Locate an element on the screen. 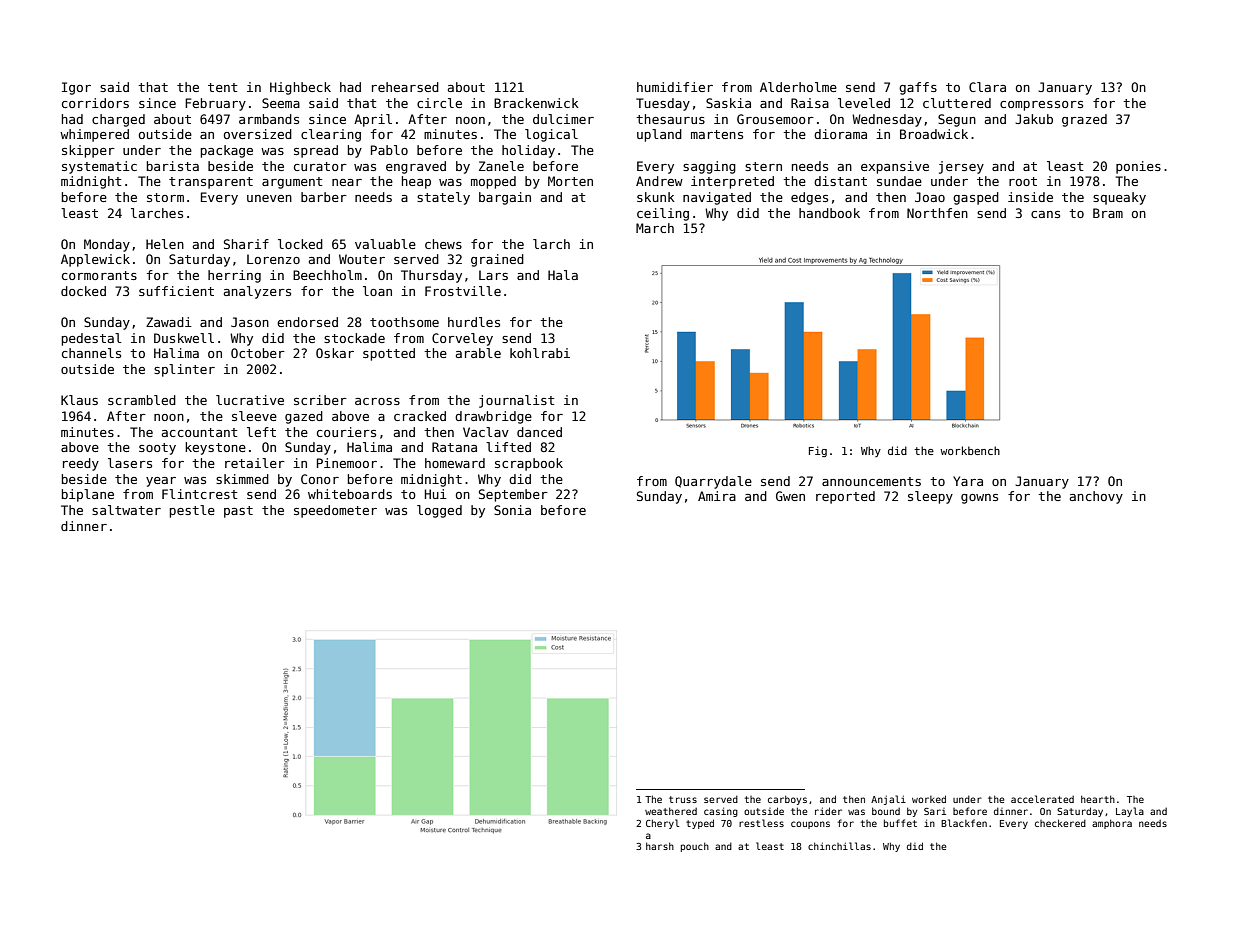  bargain is located at coordinates (505, 198).
